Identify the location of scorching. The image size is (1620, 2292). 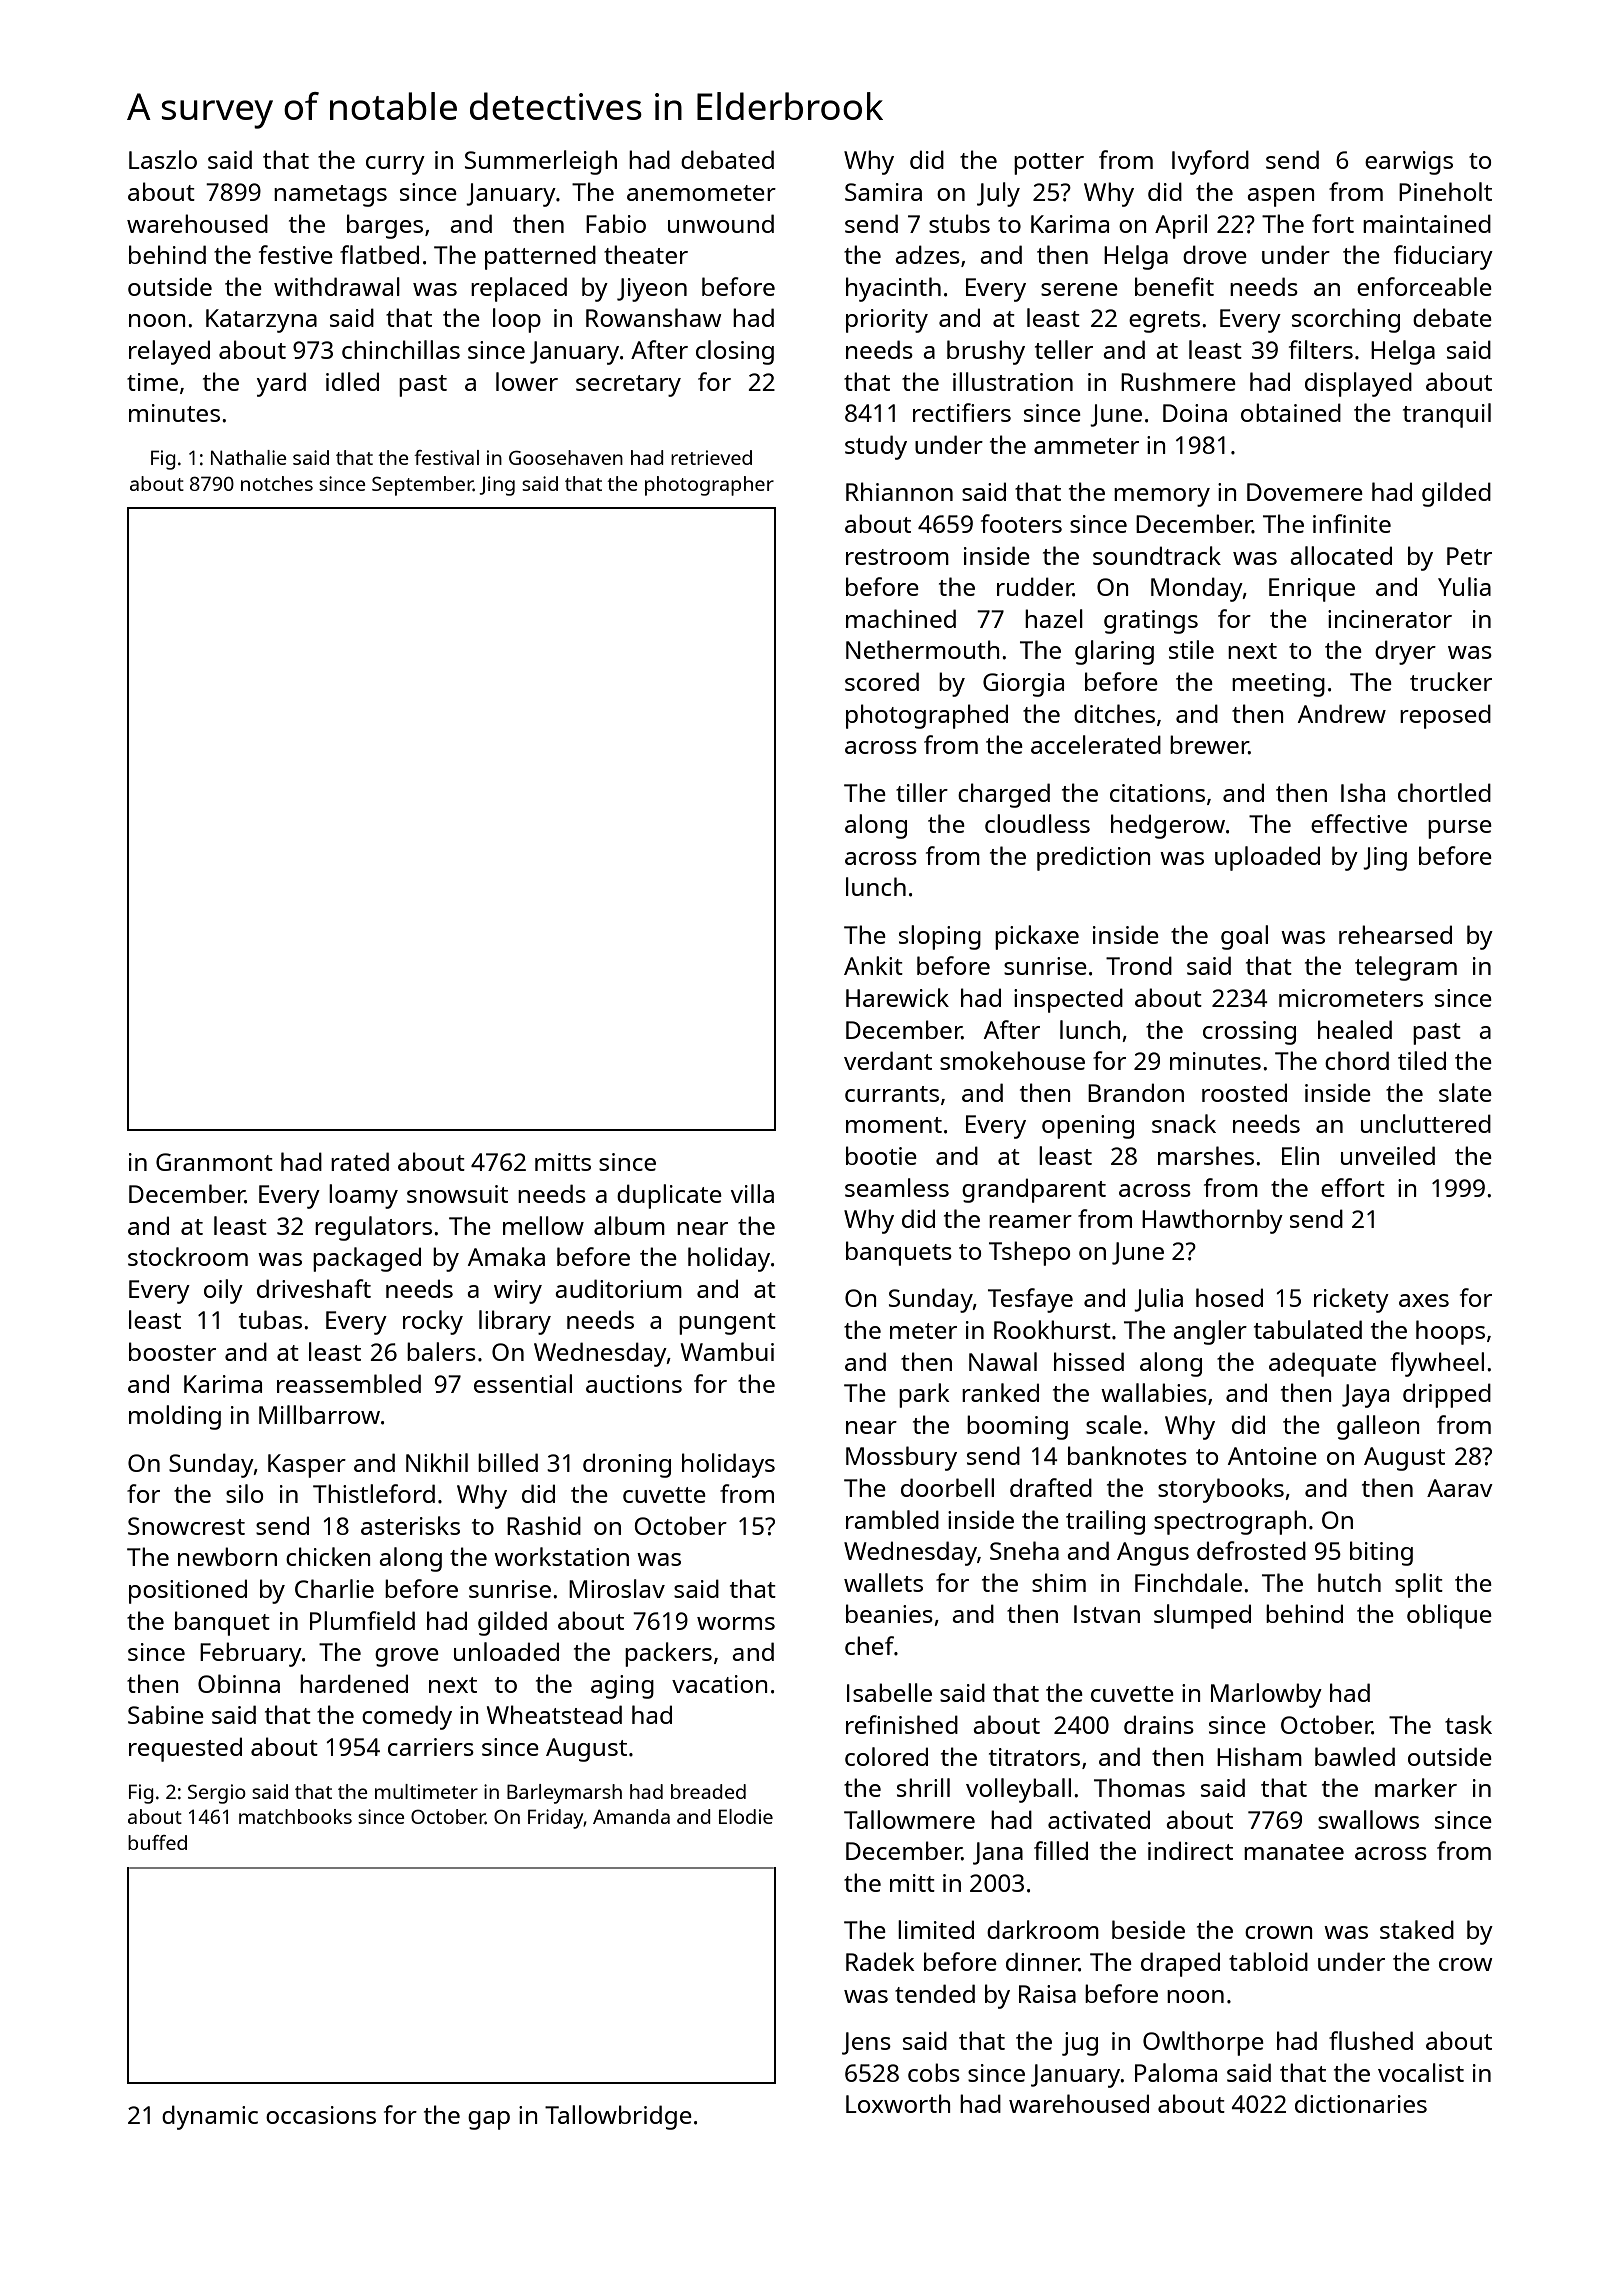
(1346, 320).
